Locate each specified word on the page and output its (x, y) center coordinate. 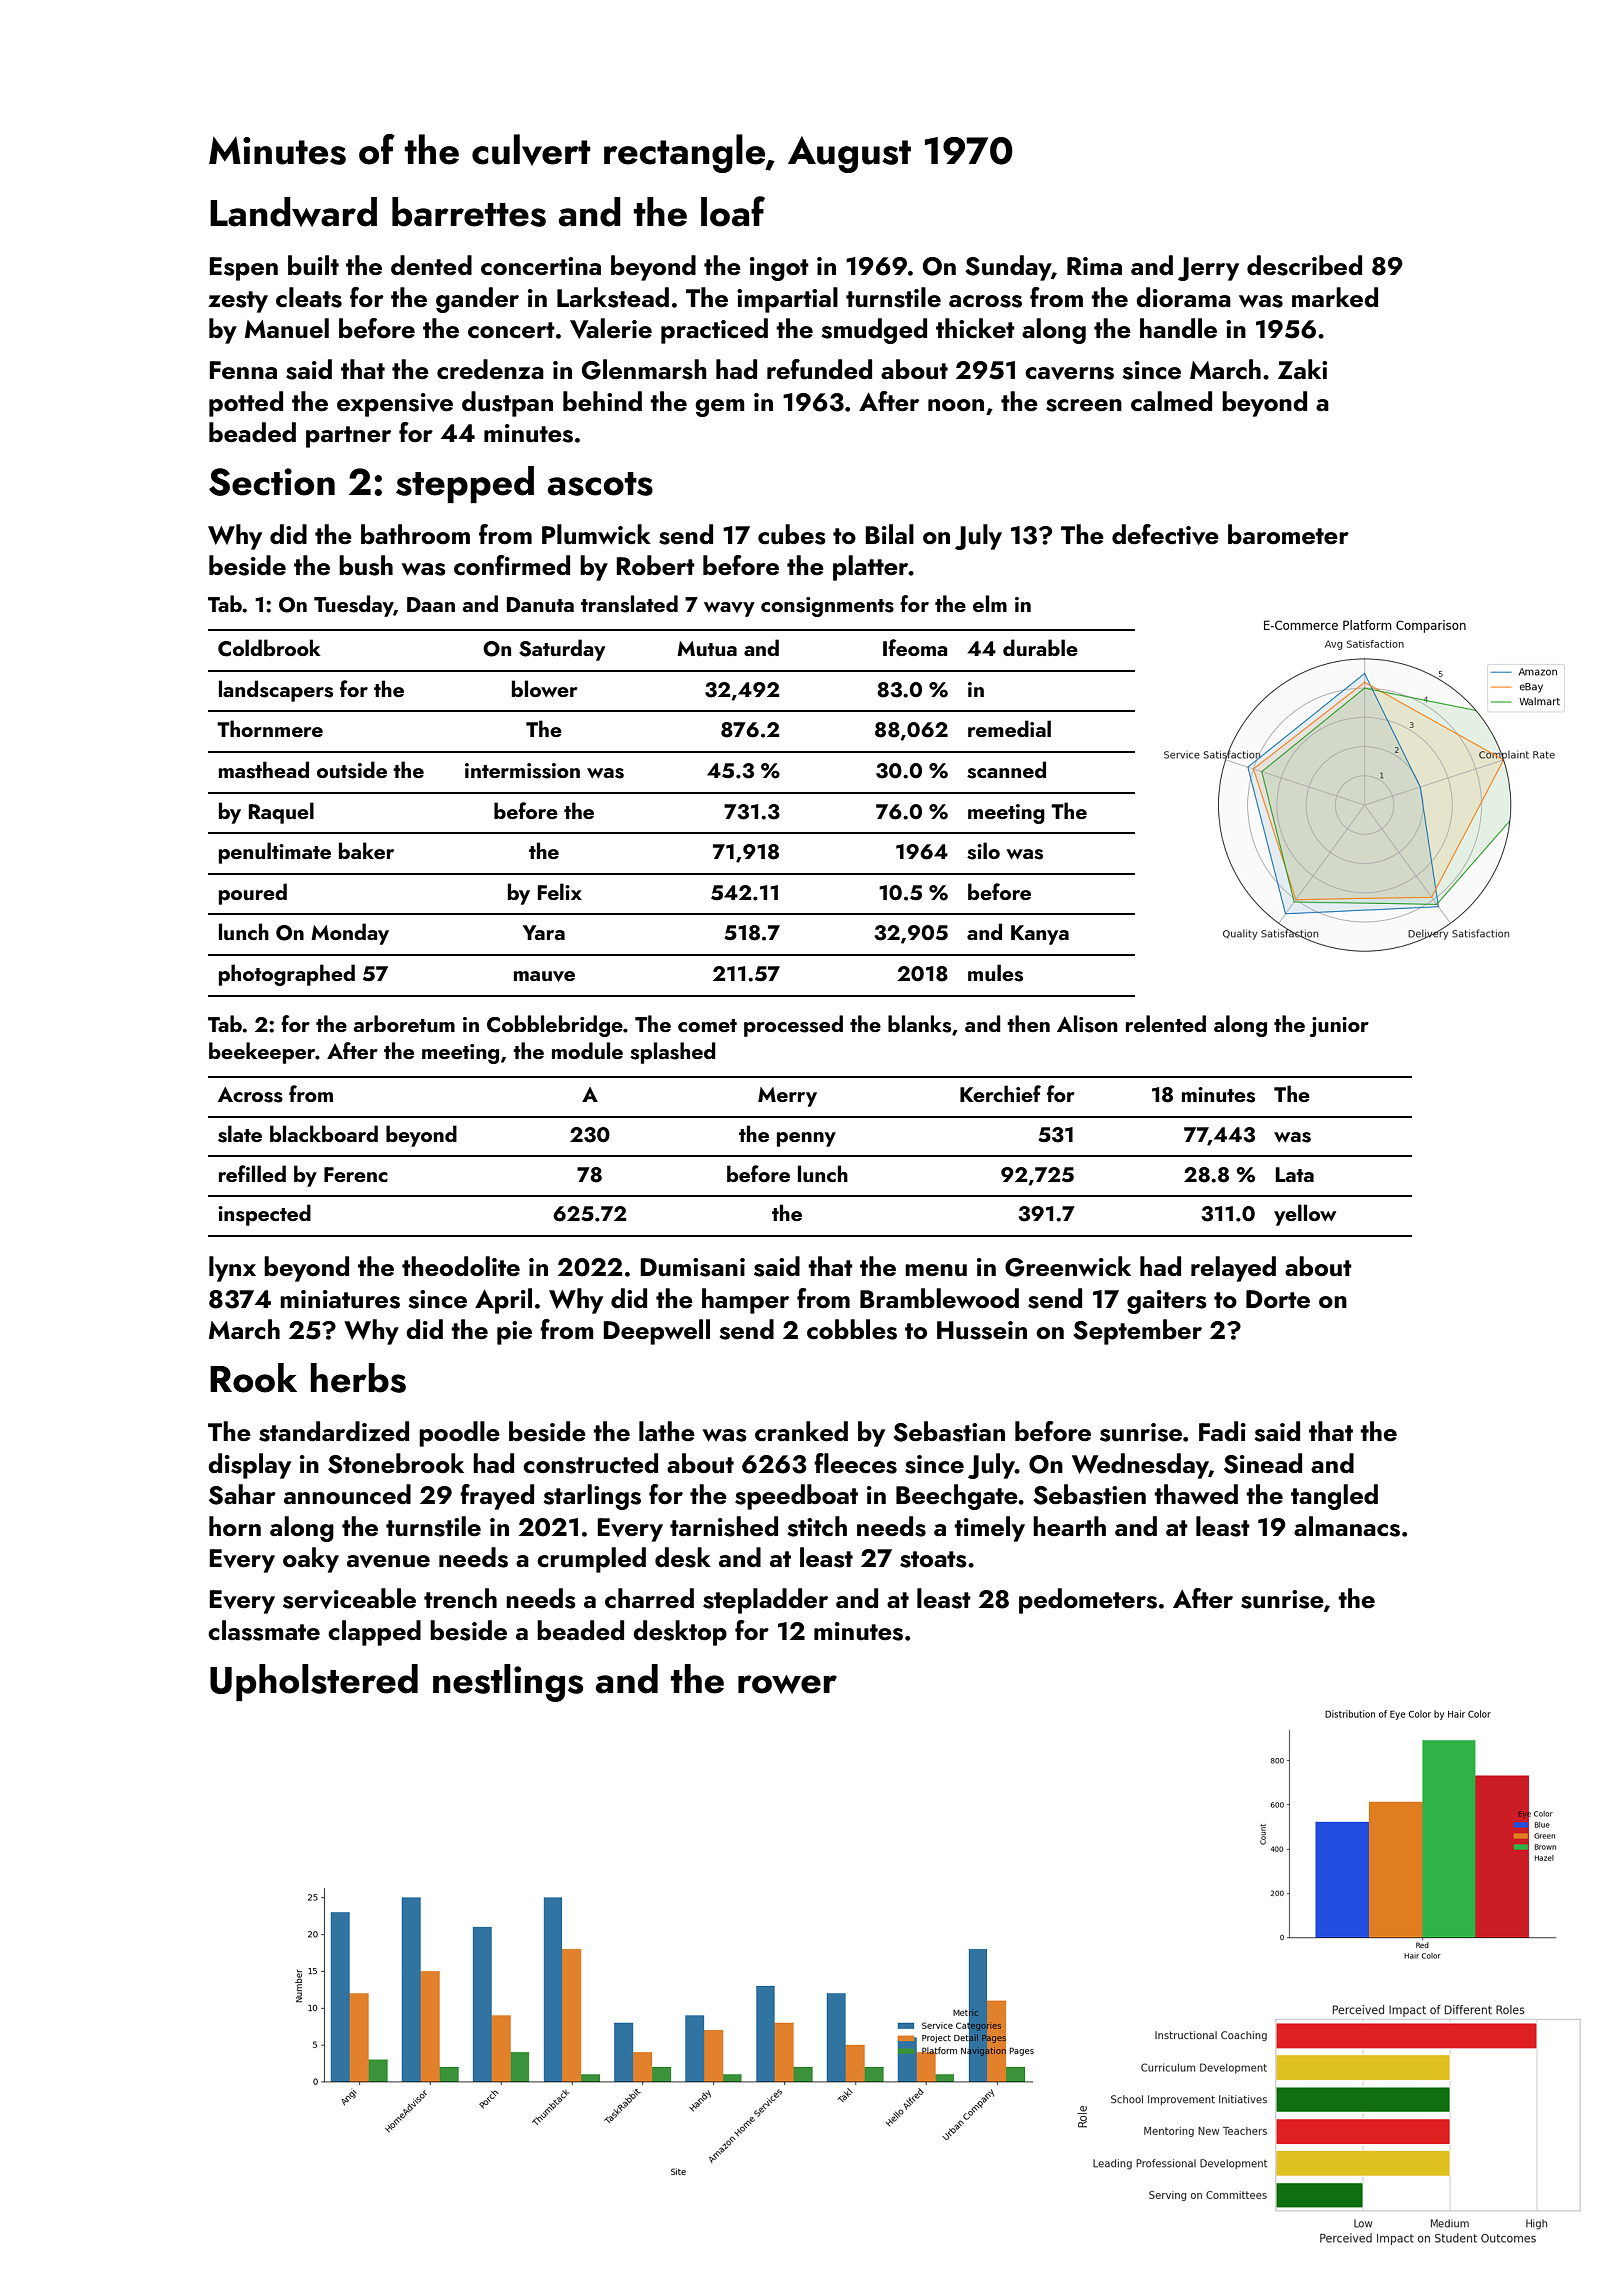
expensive (395, 405)
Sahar (242, 1494)
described (1304, 265)
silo (983, 851)
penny (806, 1139)
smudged (874, 331)
